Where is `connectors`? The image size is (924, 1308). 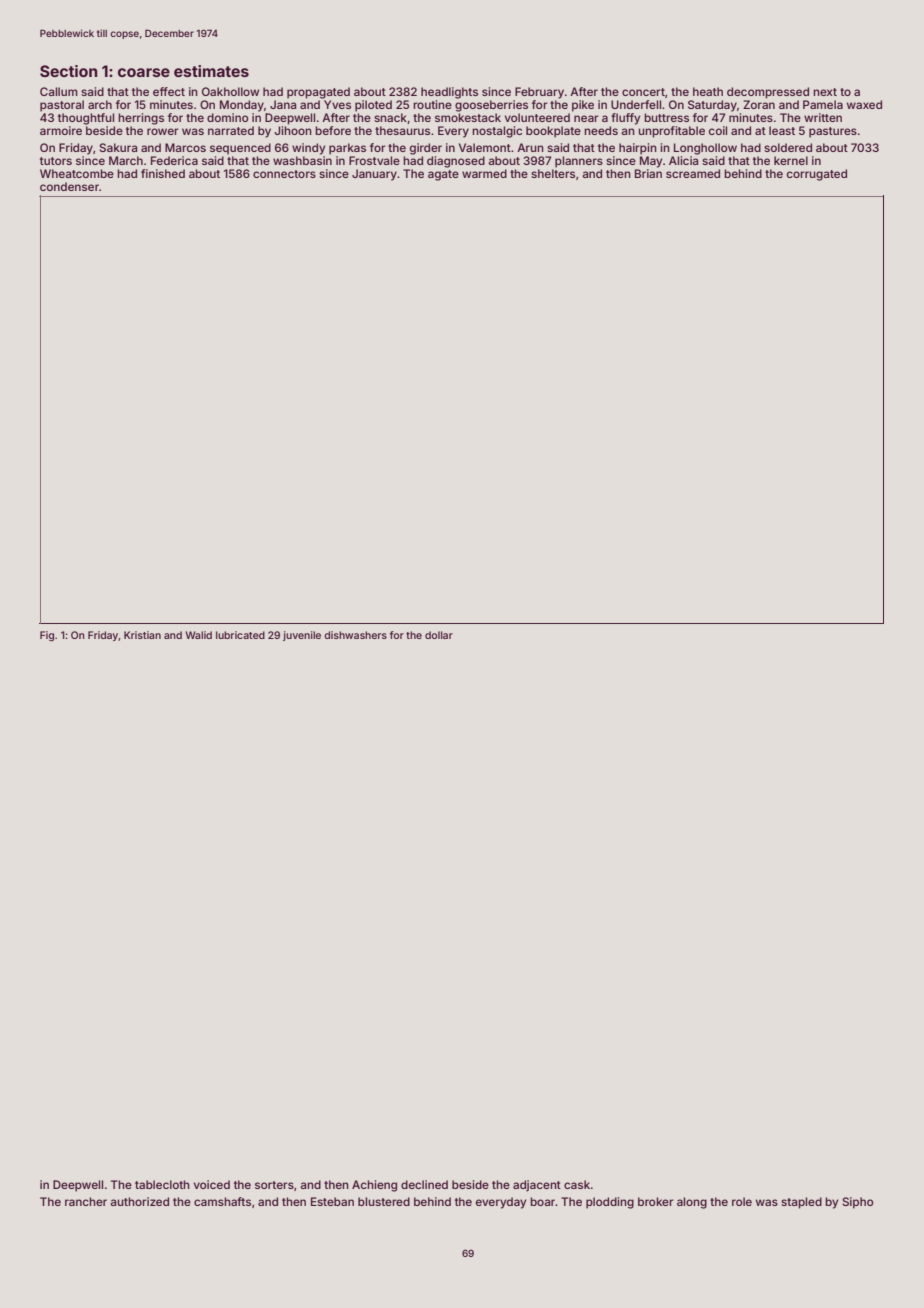
connectors is located at coordinates (284, 174).
